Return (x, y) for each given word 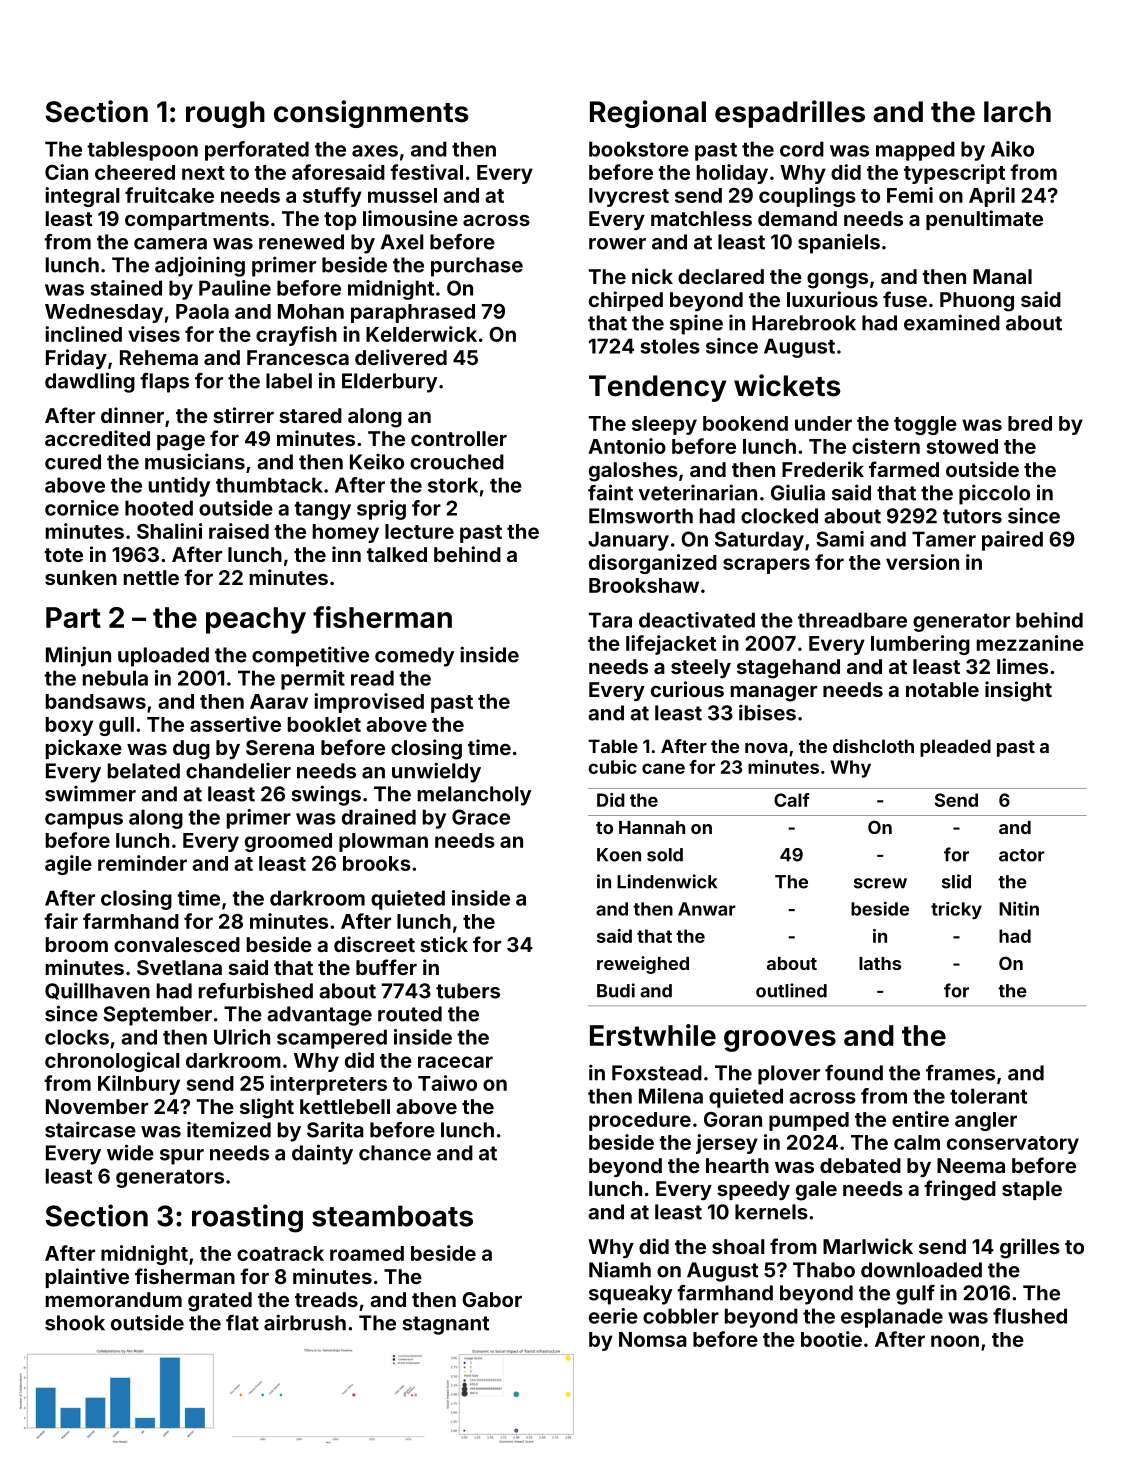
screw (880, 883)
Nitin (1019, 908)
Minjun (78, 656)
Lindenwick (667, 881)
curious (687, 689)
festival (426, 172)
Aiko (1012, 149)
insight (1018, 691)
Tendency (657, 388)
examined (952, 322)
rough (225, 114)
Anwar (707, 909)
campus (84, 821)
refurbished (256, 990)
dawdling (90, 382)
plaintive (87, 1278)
